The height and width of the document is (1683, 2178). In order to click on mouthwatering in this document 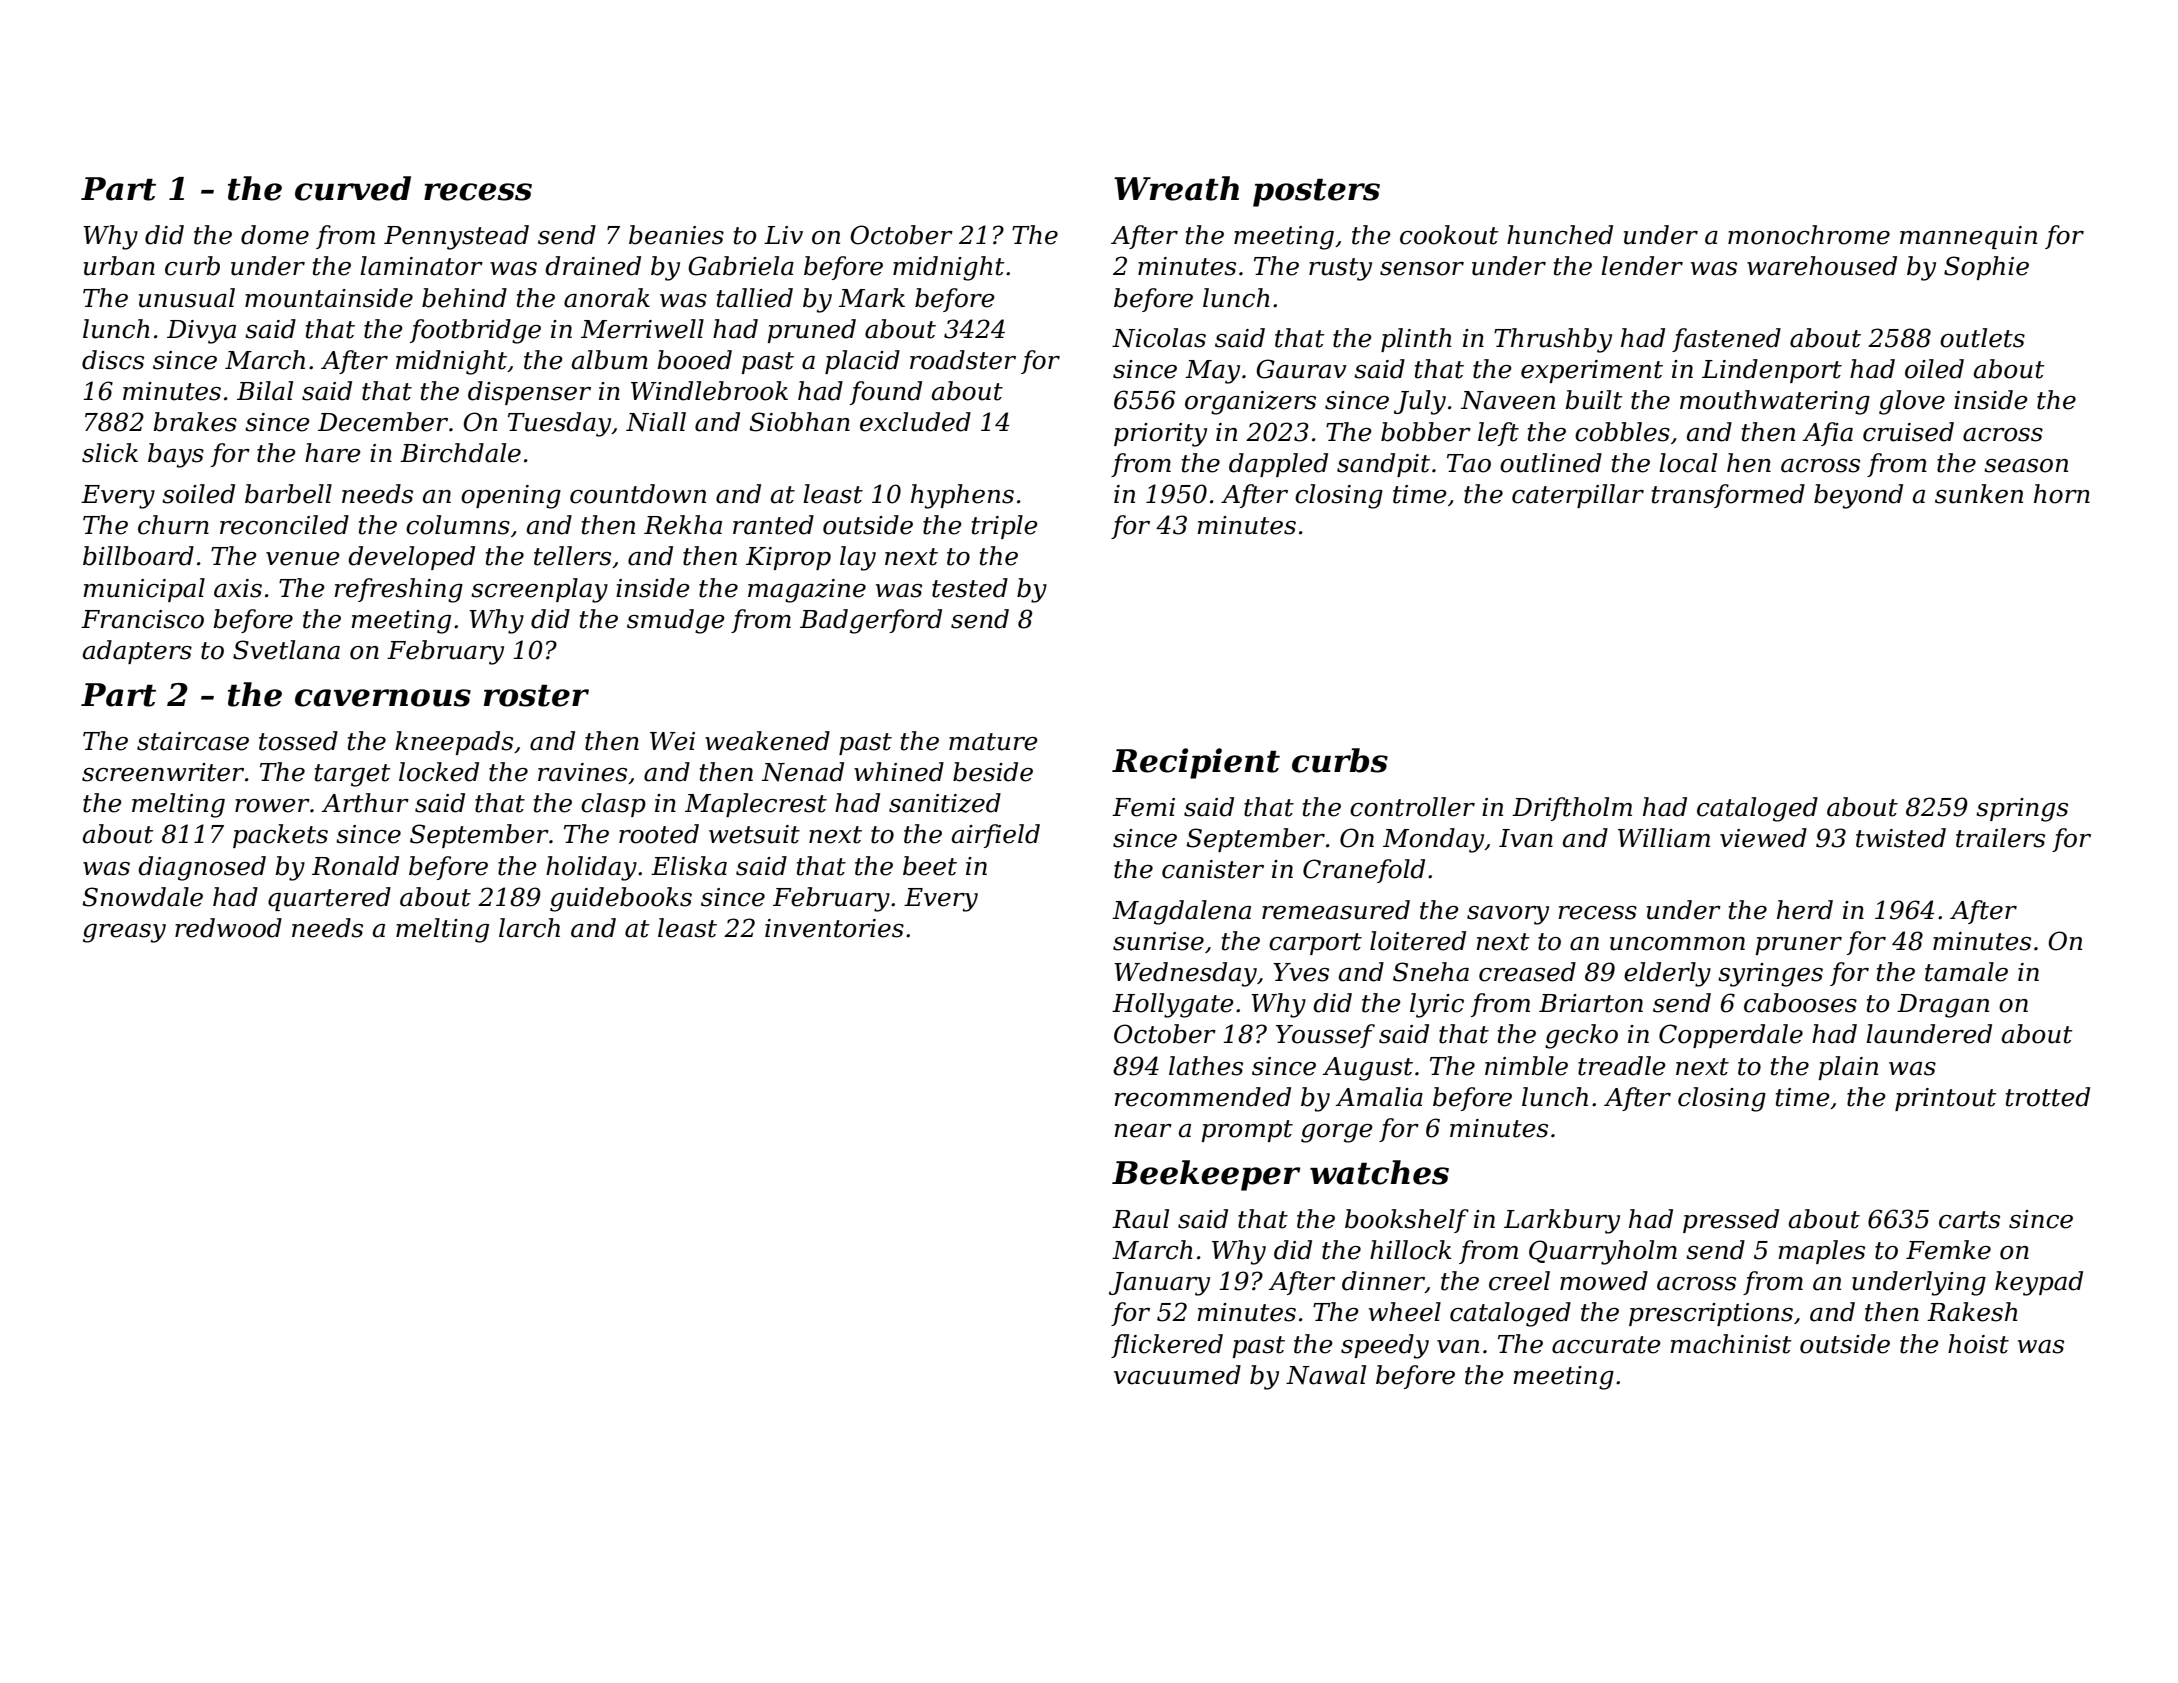, I will do `click(1775, 402)`.
